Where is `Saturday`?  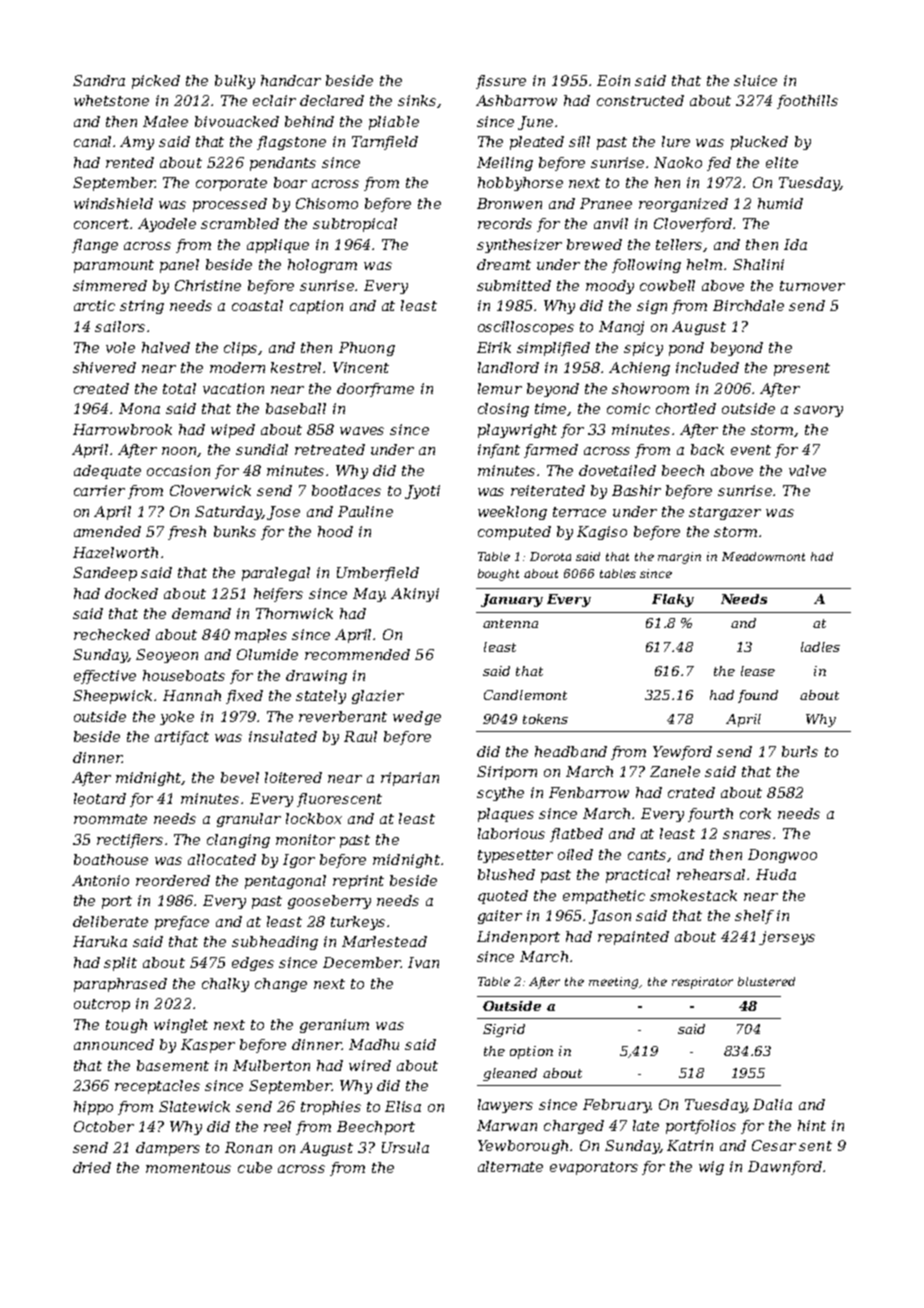 Saturday is located at coordinates (228, 513).
